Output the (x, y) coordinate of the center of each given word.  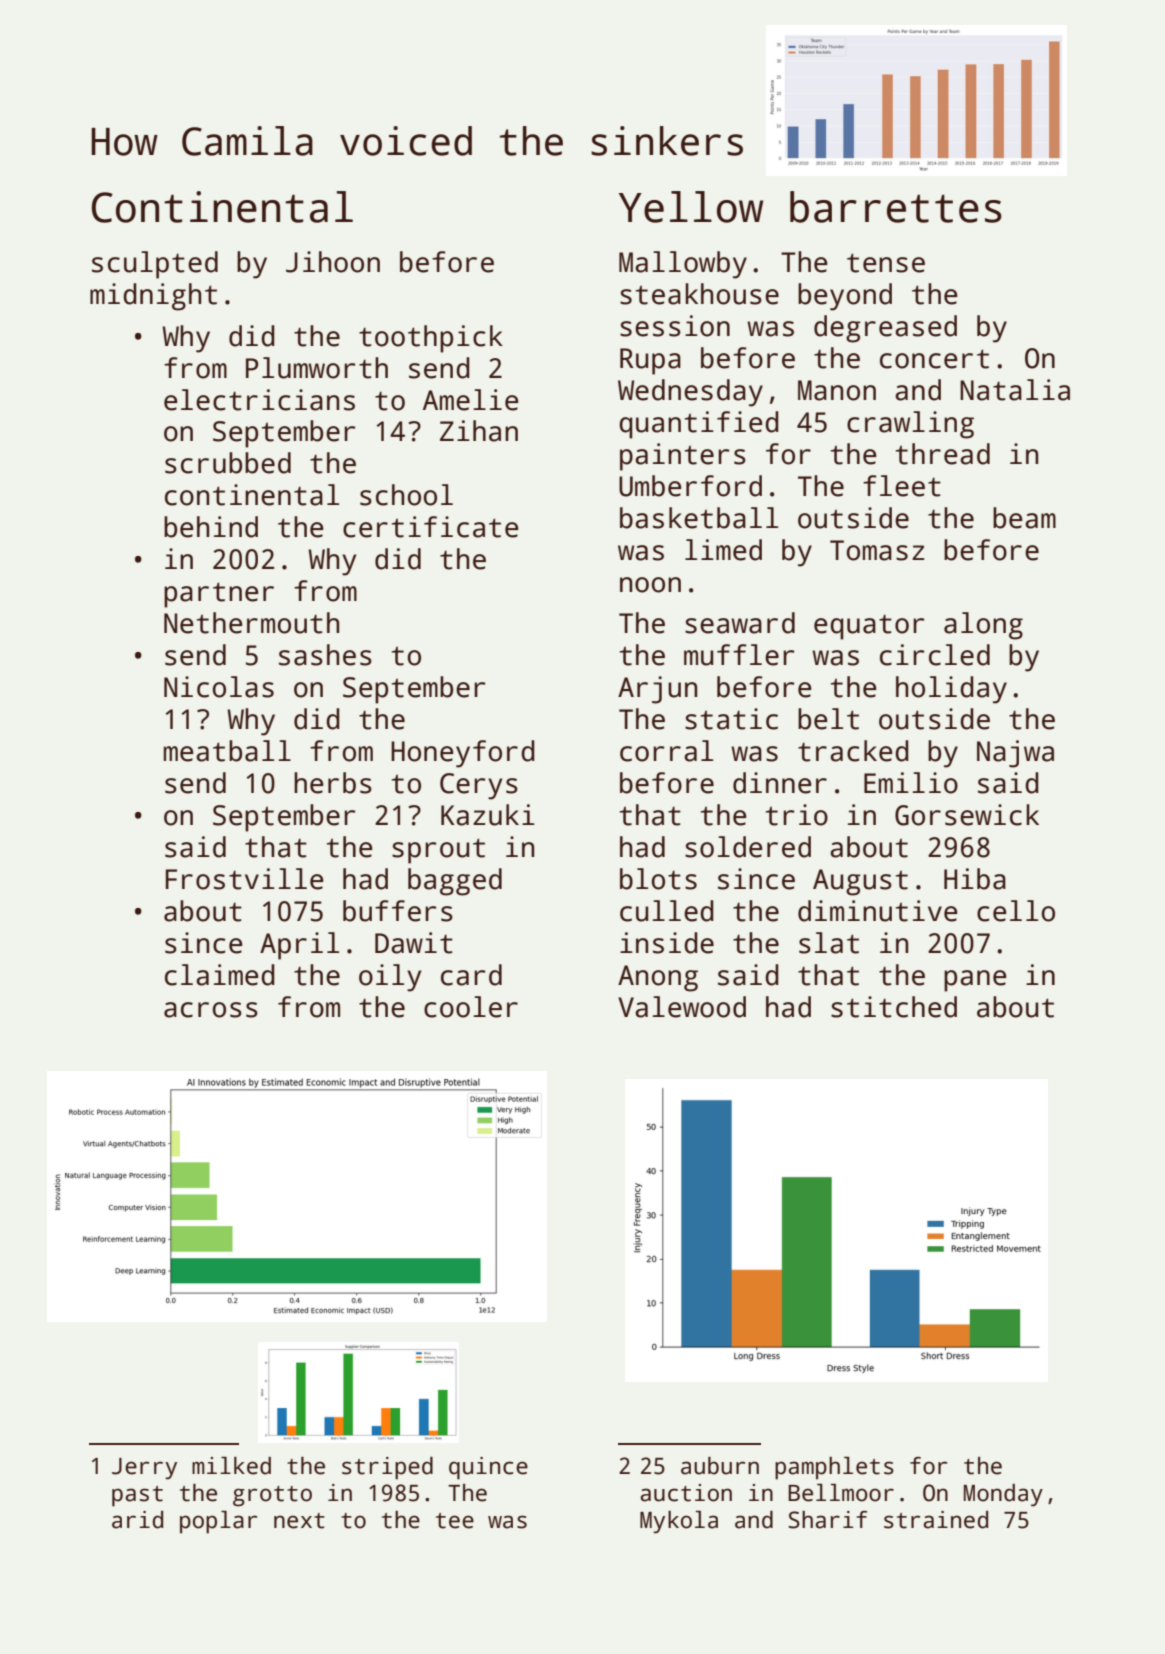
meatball (227, 751)
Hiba (975, 879)
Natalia (1015, 390)
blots (658, 879)
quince (488, 1468)
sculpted (155, 265)
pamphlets (834, 1468)
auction (686, 1493)
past (137, 1496)
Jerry (144, 1469)
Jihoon (333, 262)
